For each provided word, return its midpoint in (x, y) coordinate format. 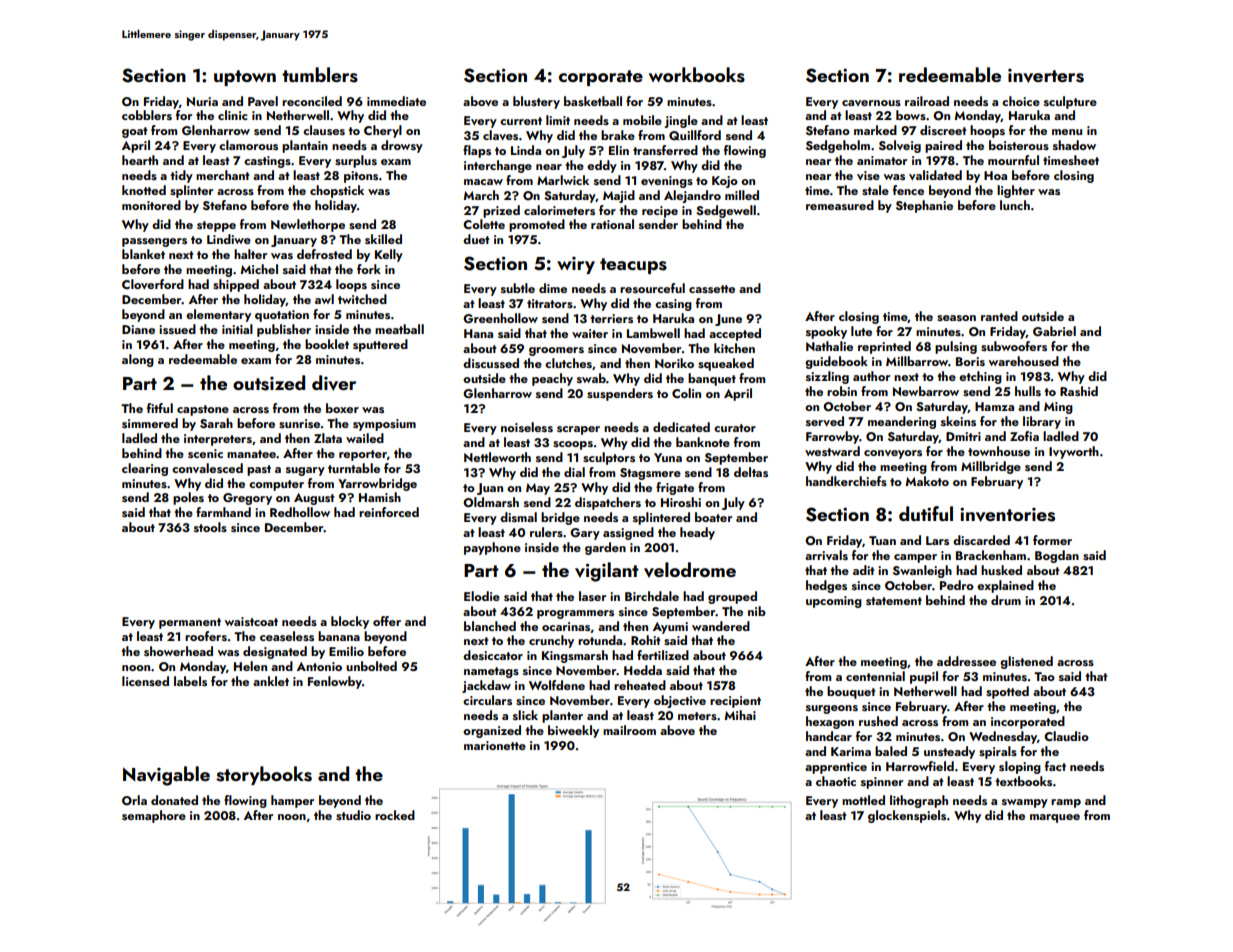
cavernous (871, 103)
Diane (138, 329)
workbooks (697, 75)
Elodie (482, 596)
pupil (924, 677)
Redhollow (300, 512)
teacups (633, 266)
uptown (245, 78)
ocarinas (566, 626)
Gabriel (1054, 331)
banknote (703, 442)
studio (353, 815)
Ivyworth (1074, 452)
